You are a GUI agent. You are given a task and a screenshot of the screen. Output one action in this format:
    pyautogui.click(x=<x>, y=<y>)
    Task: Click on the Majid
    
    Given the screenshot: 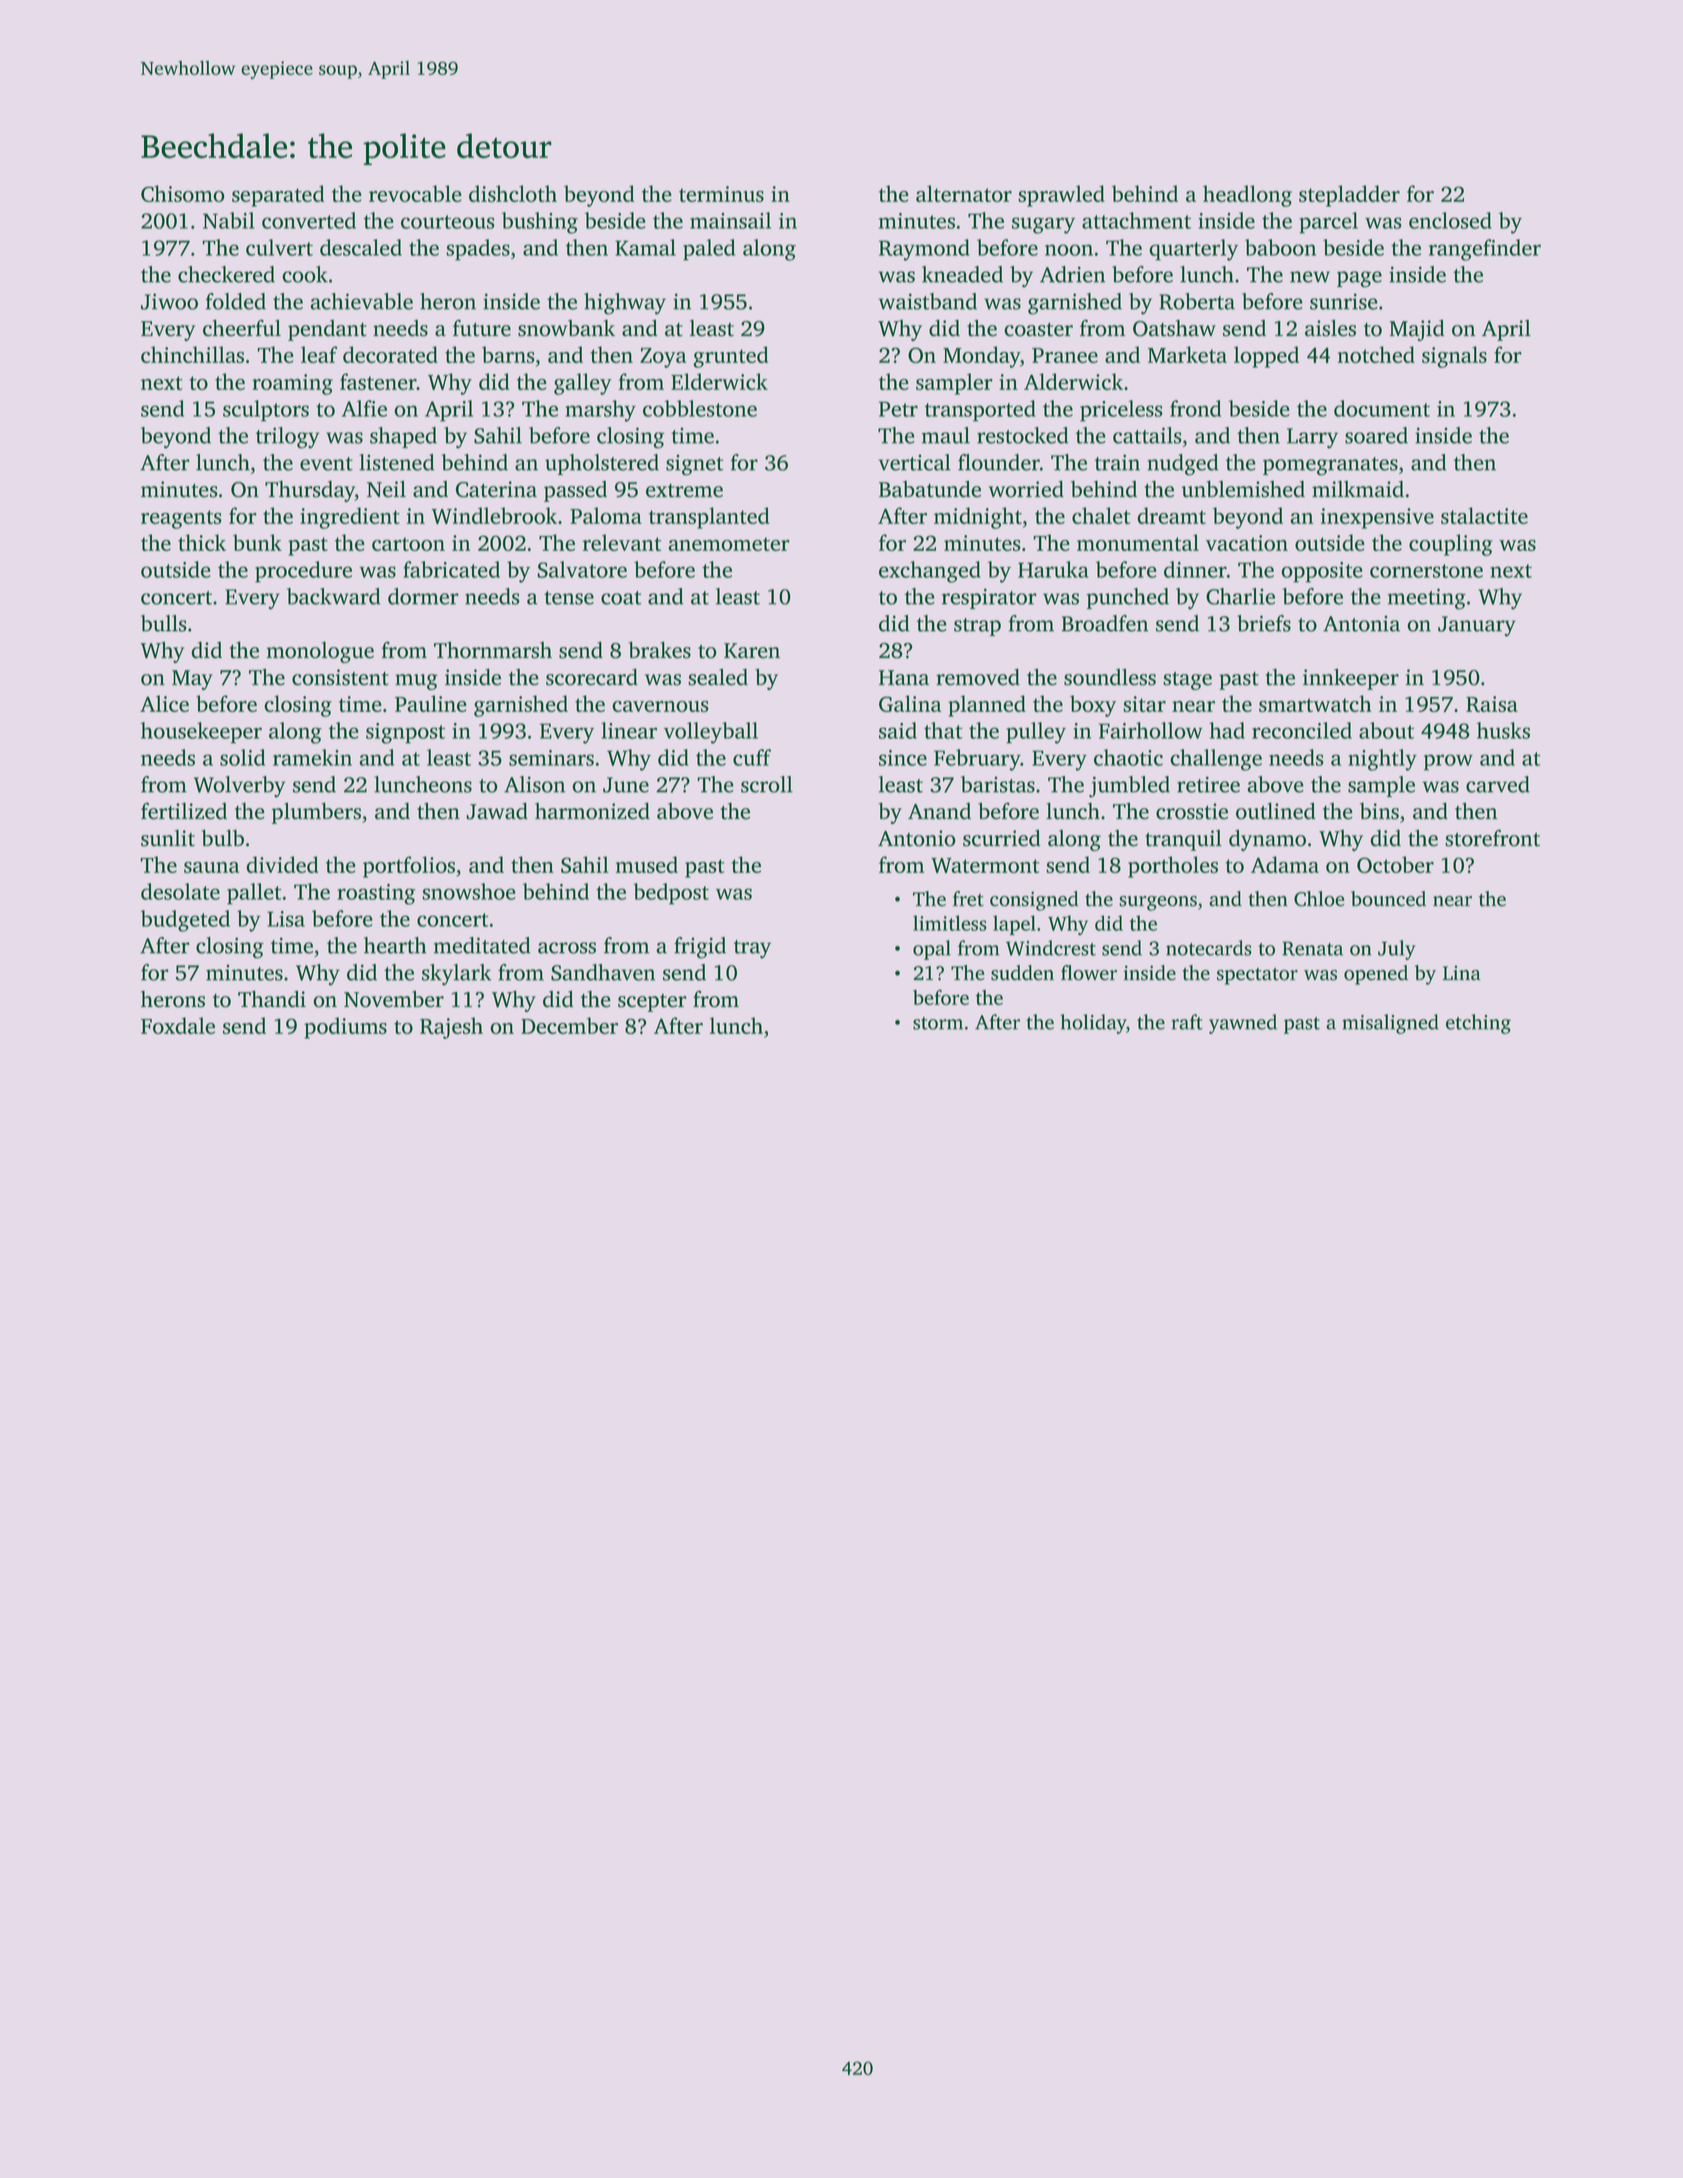 What is the action you would take?
    pyautogui.click(x=1417, y=330)
